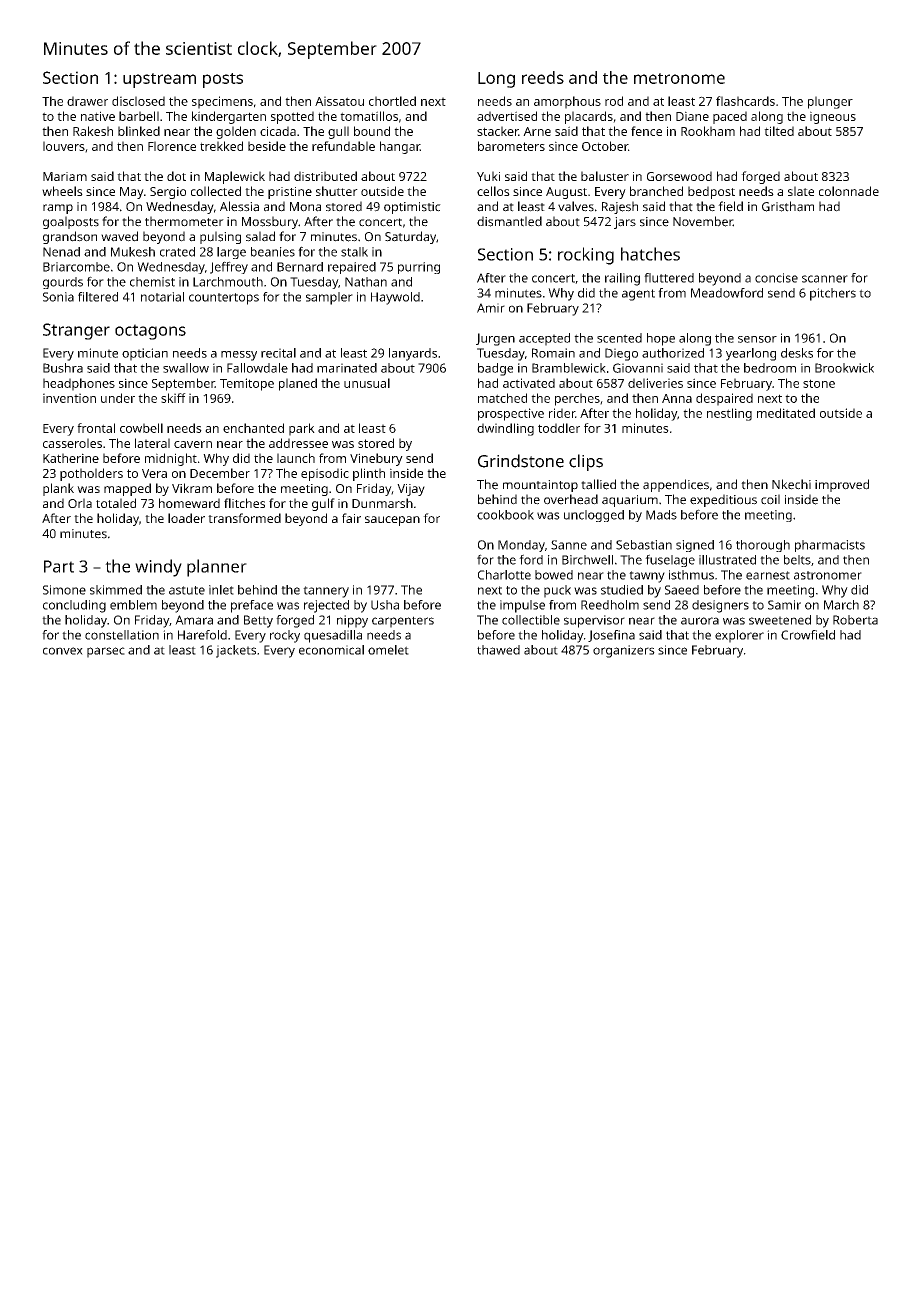 This document has height=1308, width=924. What do you see at coordinates (395, 298) in the document?
I see `Haywold` at bounding box center [395, 298].
